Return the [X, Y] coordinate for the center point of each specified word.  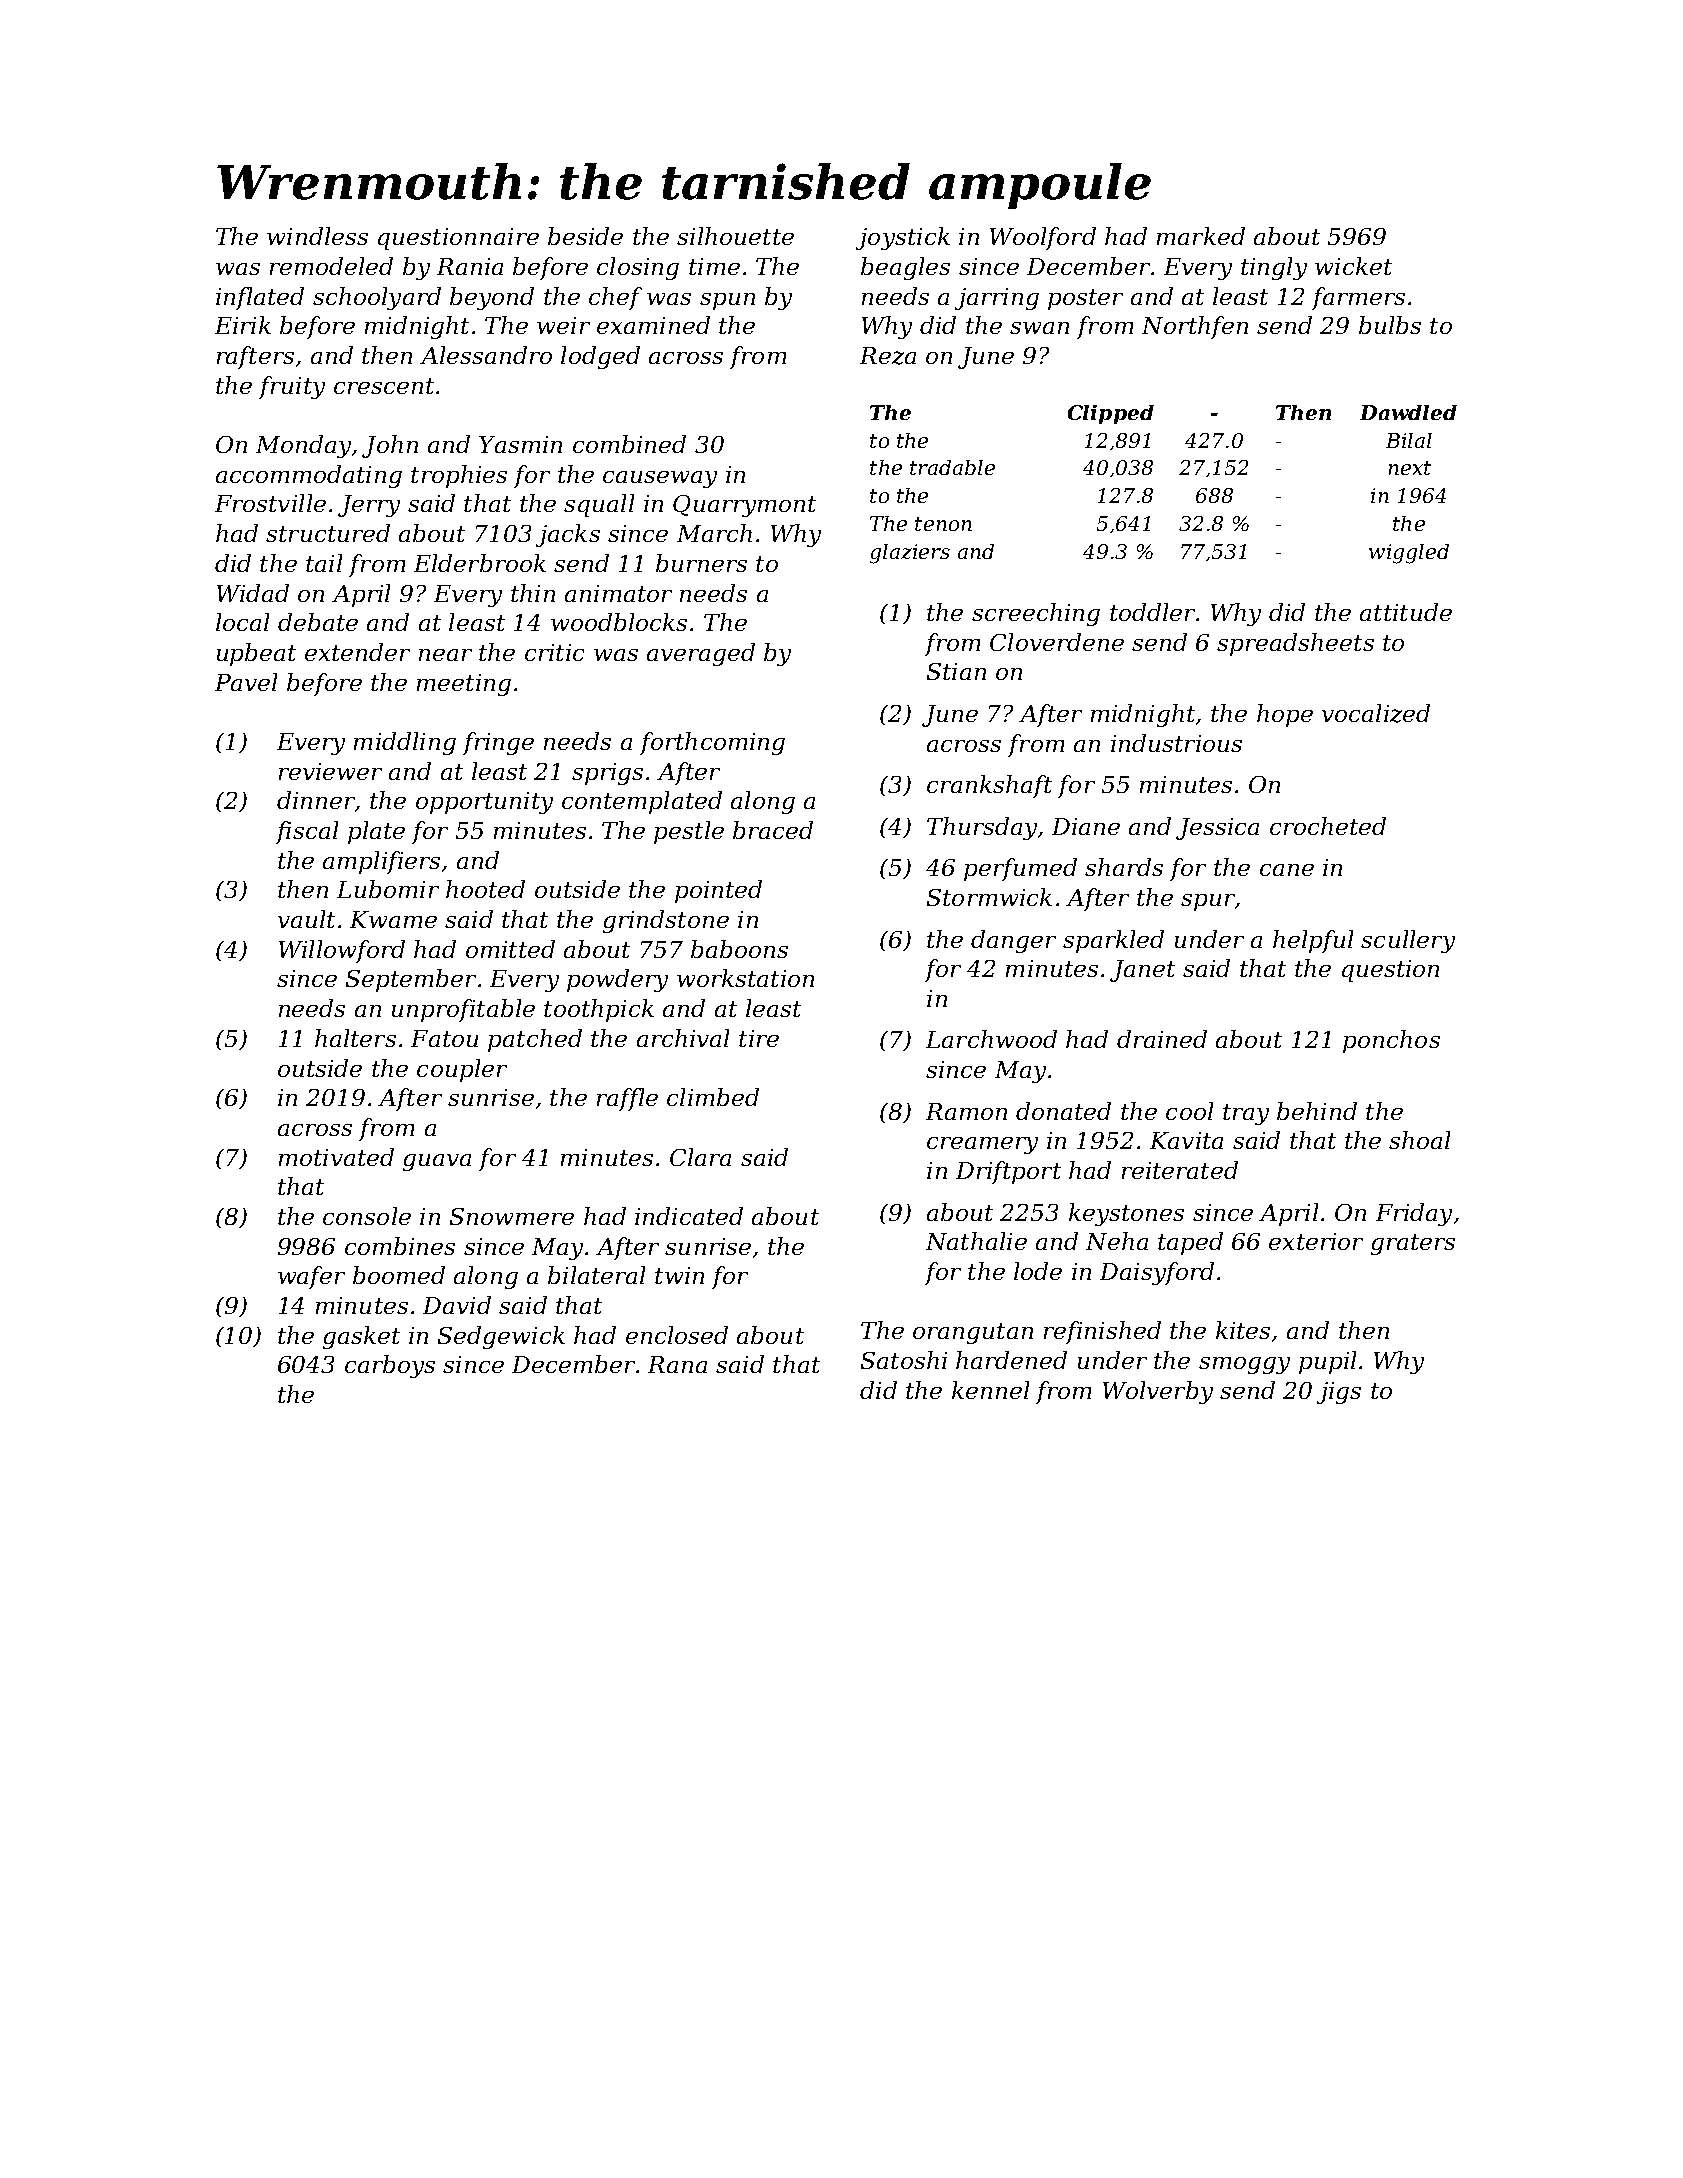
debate [318, 622]
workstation [745, 978]
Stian [956, 671]
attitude [1406, 612]
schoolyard [377, 298]
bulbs [1390, 325]
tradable [952, 467]
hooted [485, 889]
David [457, 1305]
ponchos [1391, 1041]
